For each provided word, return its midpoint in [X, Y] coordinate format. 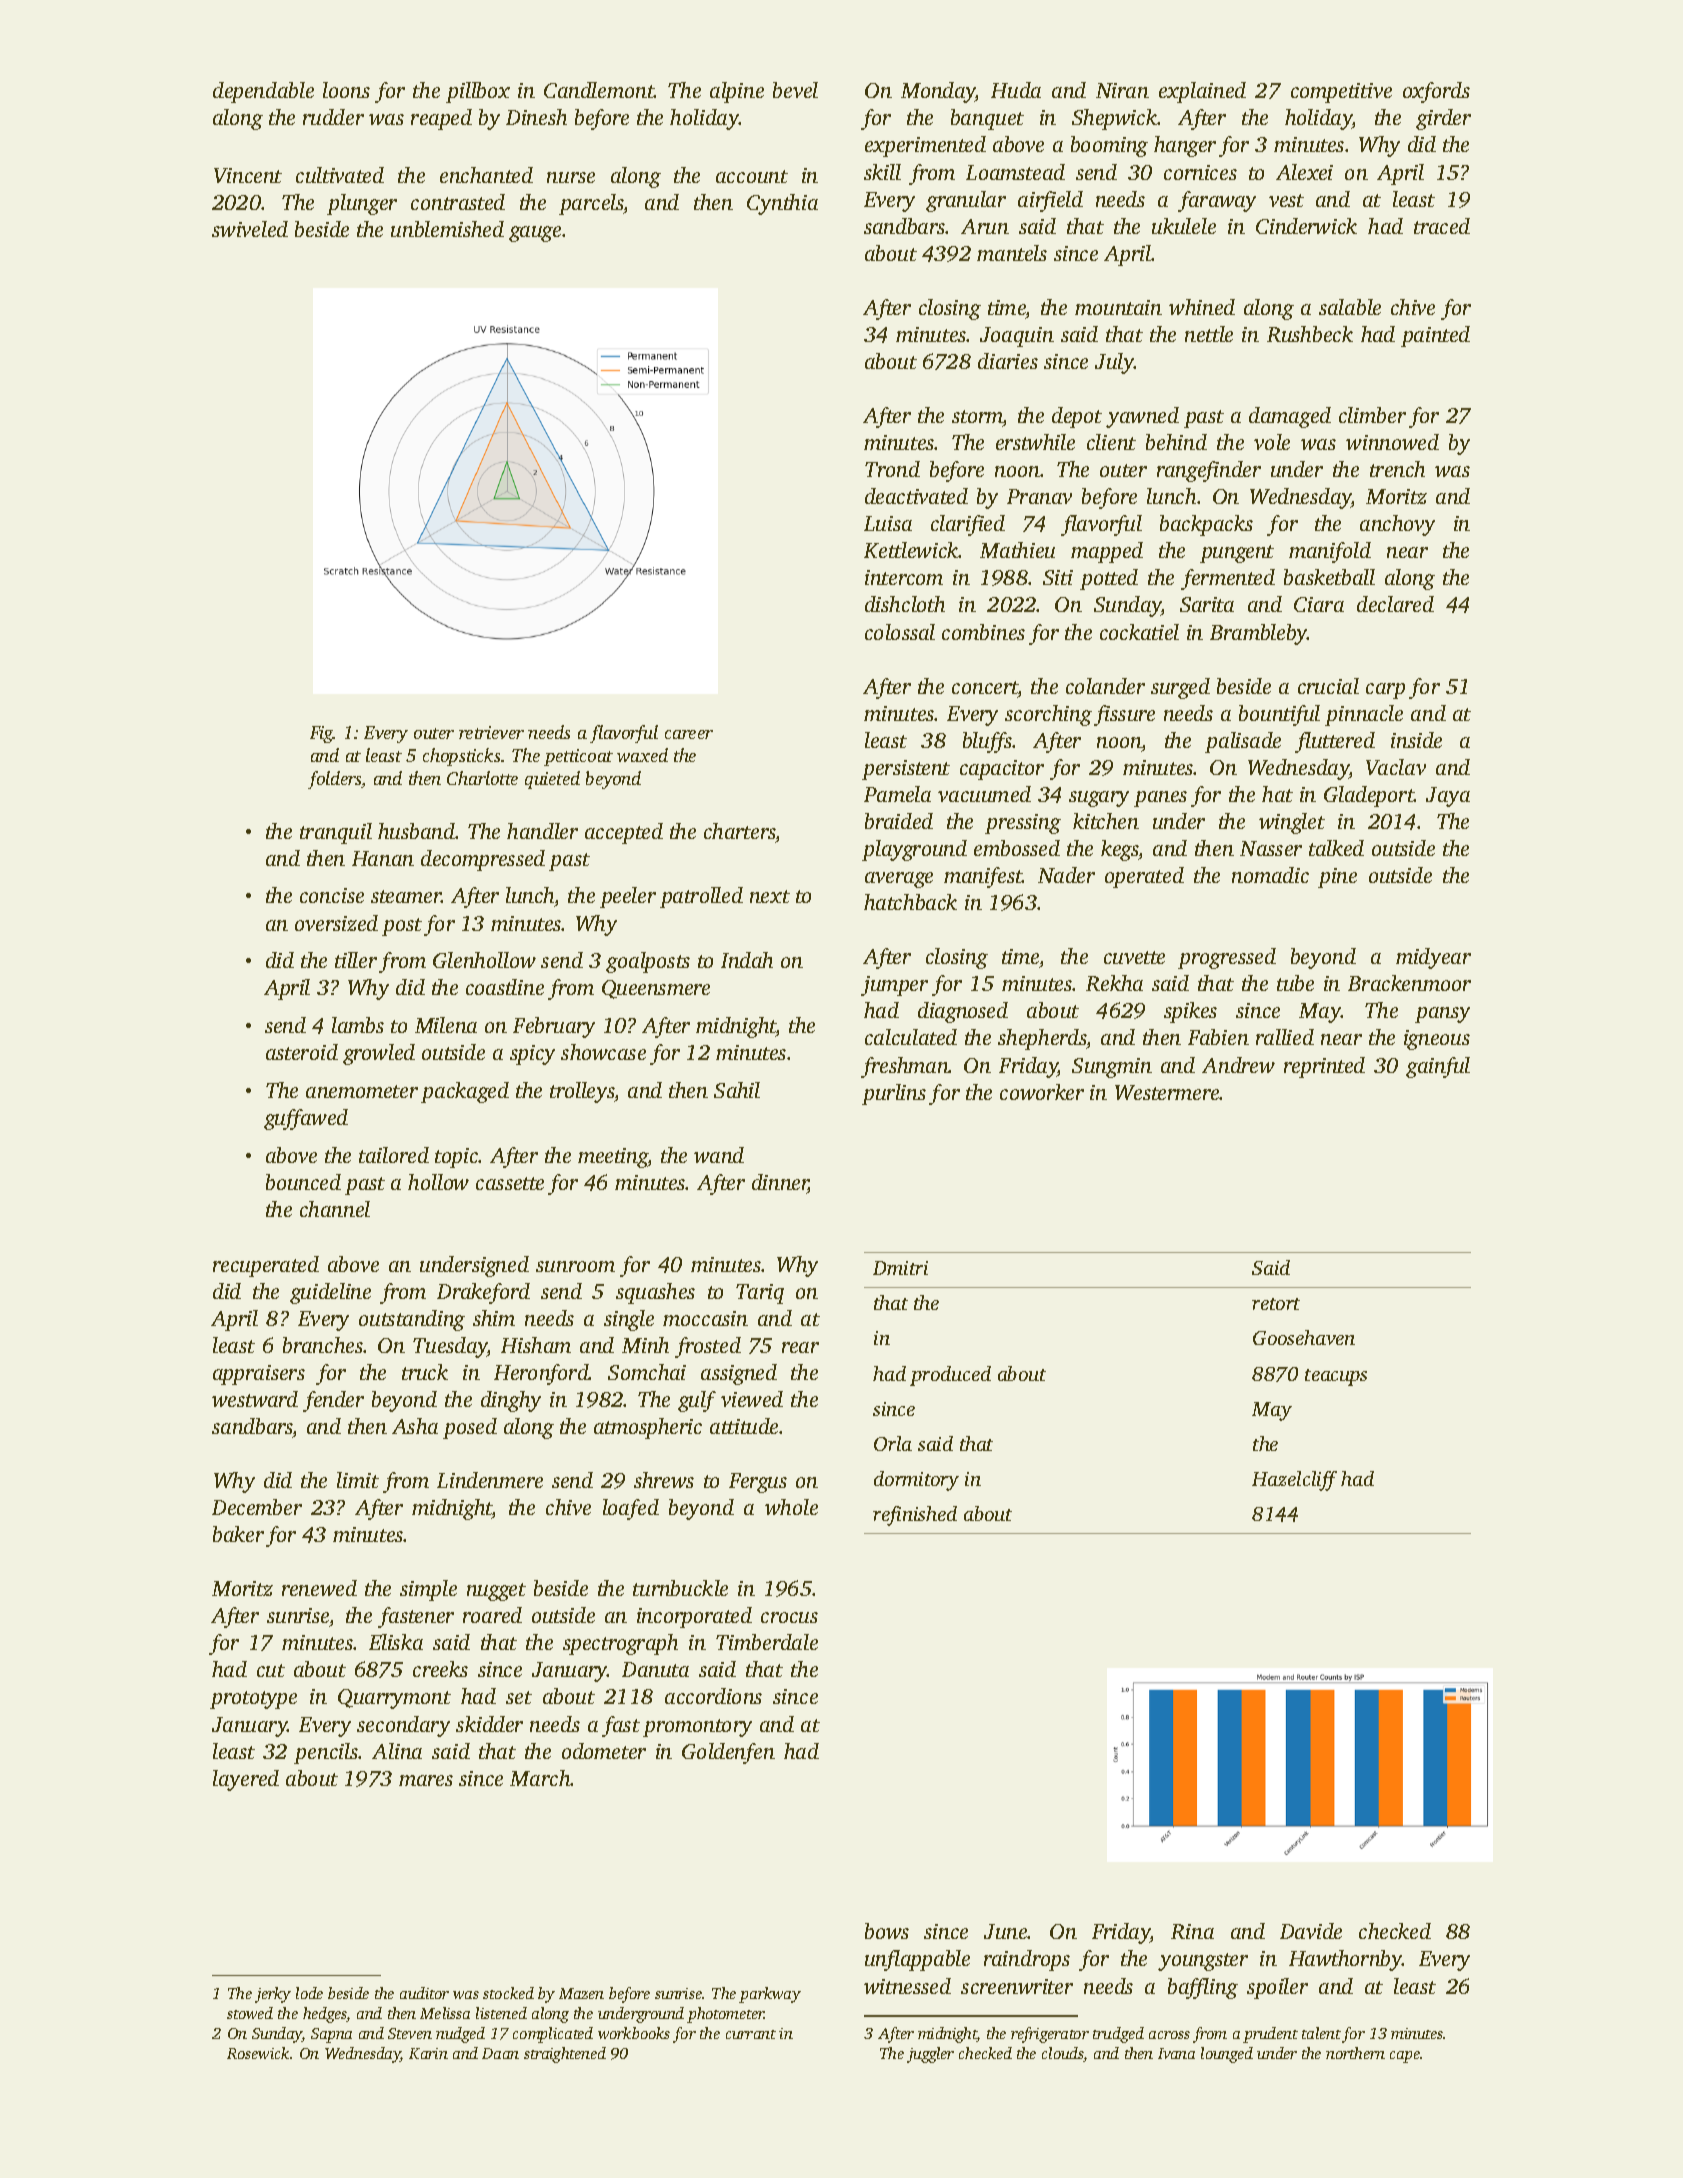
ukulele [1184, 226]
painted [1435, 336]
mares [426, 1780]
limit [358, 1480]
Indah [747, 960]
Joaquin [1017, 337]
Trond [892, 469]
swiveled [250, 229]
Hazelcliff [1294, 1481]
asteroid [302, 1052]
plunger [362, 204]
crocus [789, 1617]
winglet [1292, 823]
